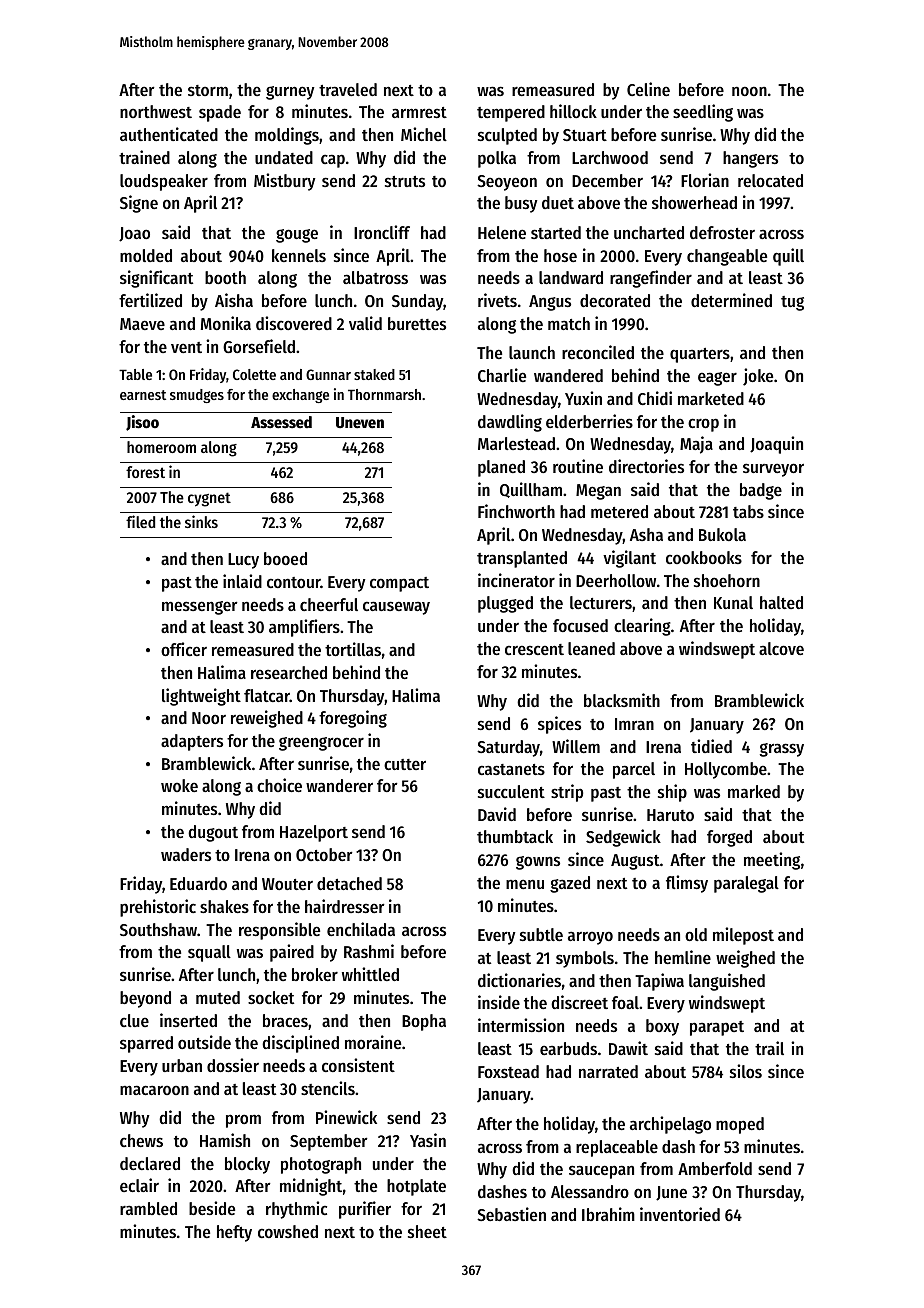 This document has width=924, height=1308. Describe the element at coordinates (770, 180) in the document. I see `relocated` at that location.
